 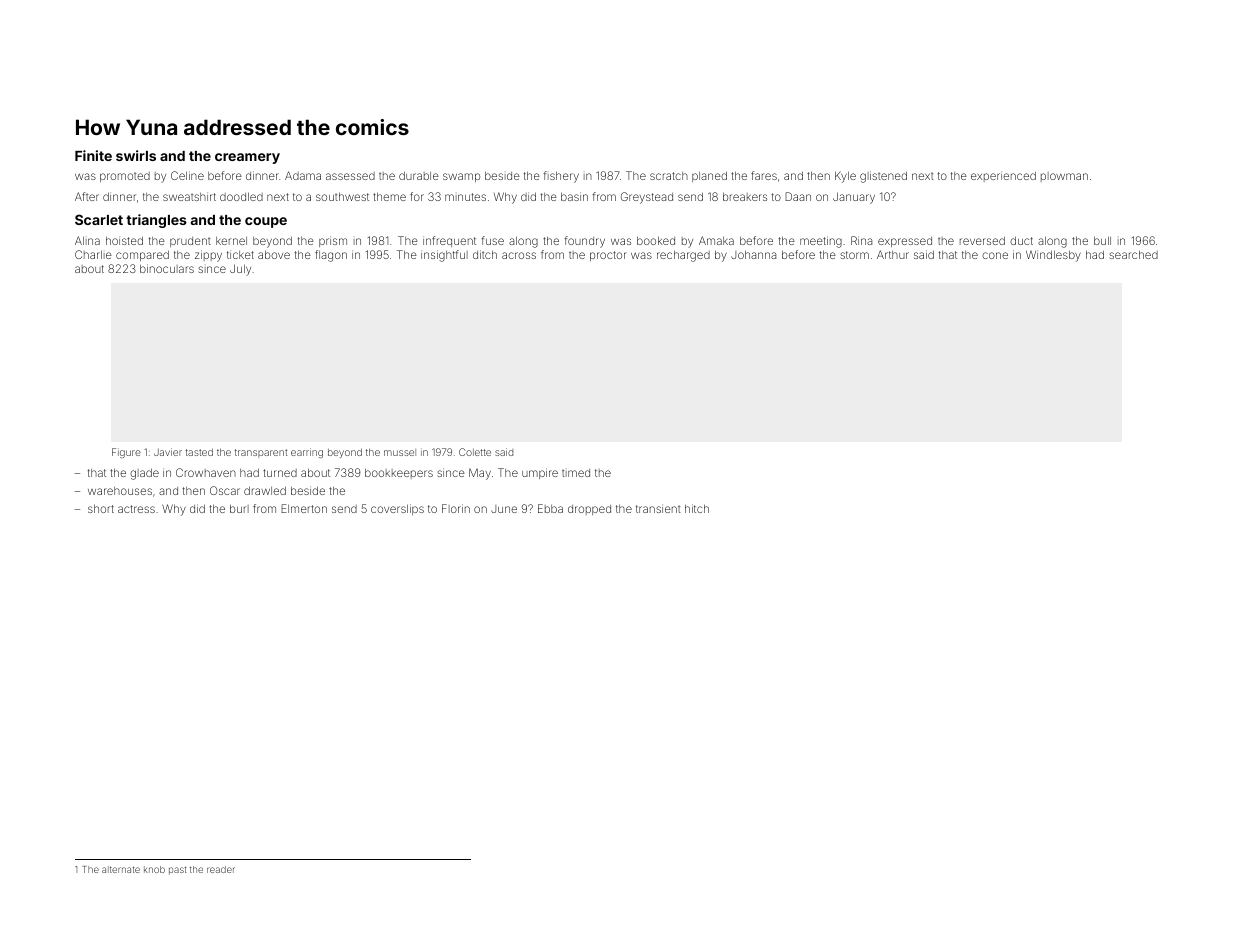 What do you see at coordinates (177, 870) in the image?
I see `past` at bounding box center [177, 870].
